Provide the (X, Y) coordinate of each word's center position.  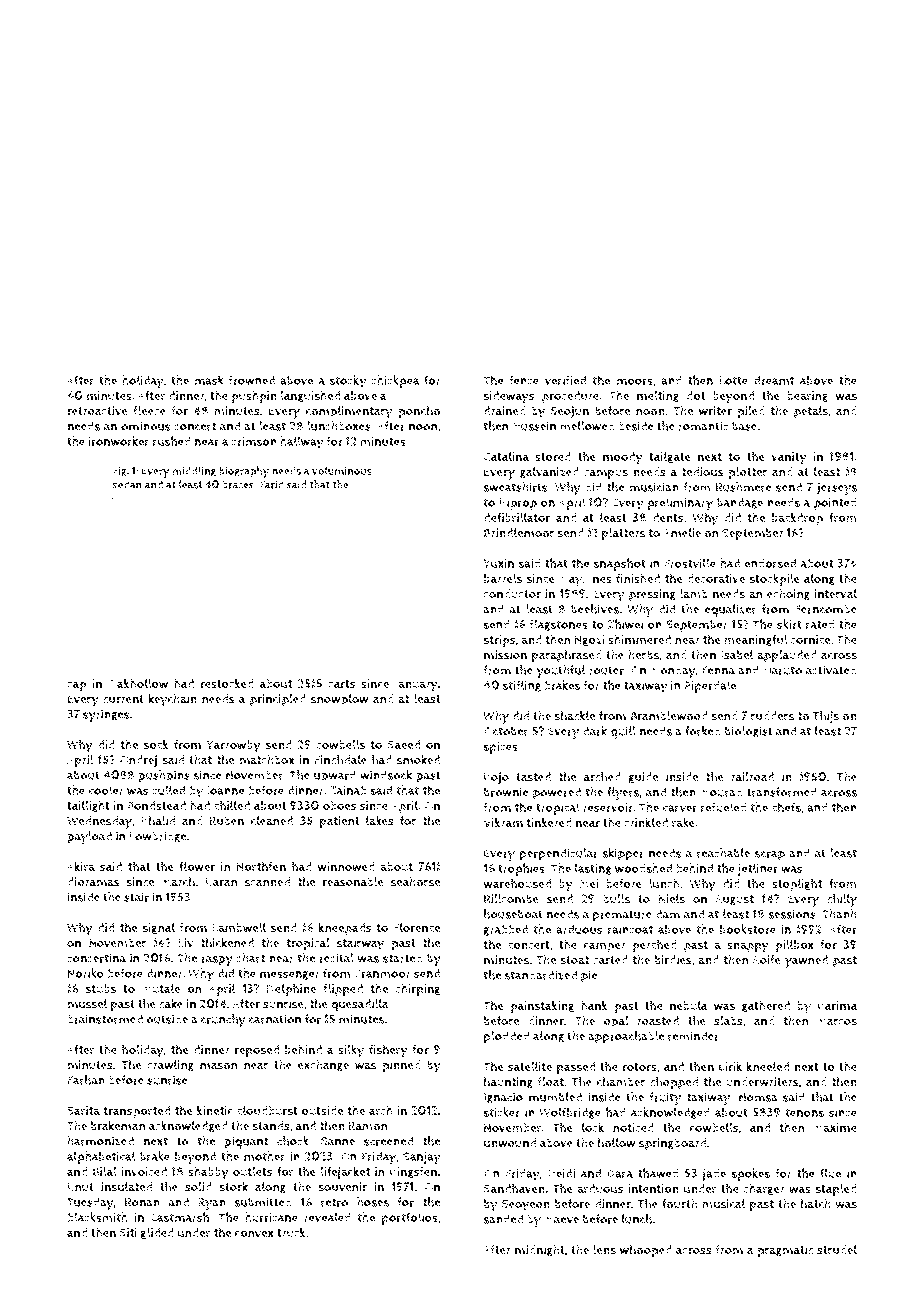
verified (565, 380)
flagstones (559, 625)
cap (77, 686)
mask (209, 380)
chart (250, 958)
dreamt (774, 380)
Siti (128, 1232)
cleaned (272, 820)
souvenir (342, 1187)
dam (668, 914)
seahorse (415, 882)
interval (835, 594)
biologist (749, 732)
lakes (380, 821)
